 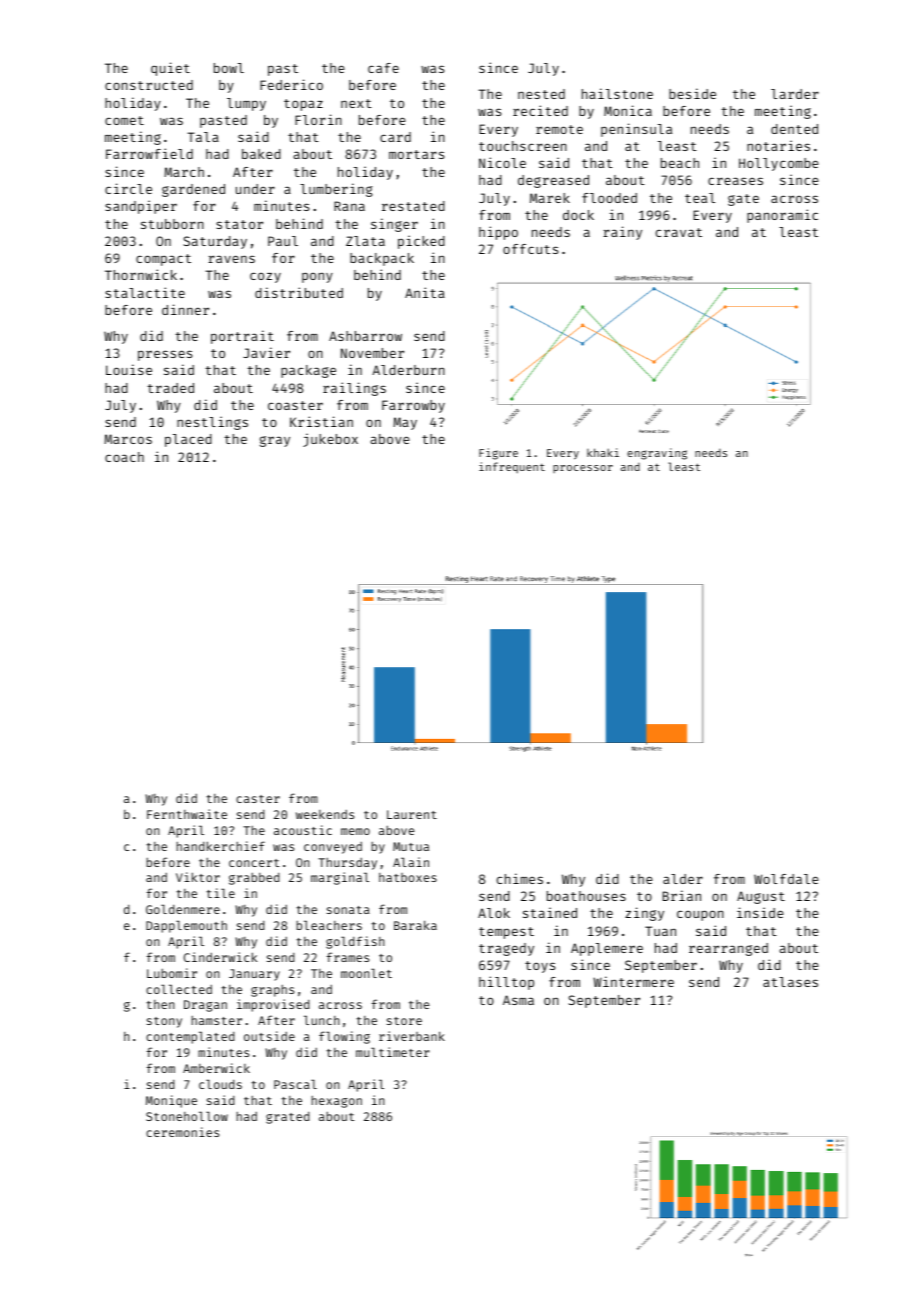 I want to click on processor, so click(x=583, y=469).
